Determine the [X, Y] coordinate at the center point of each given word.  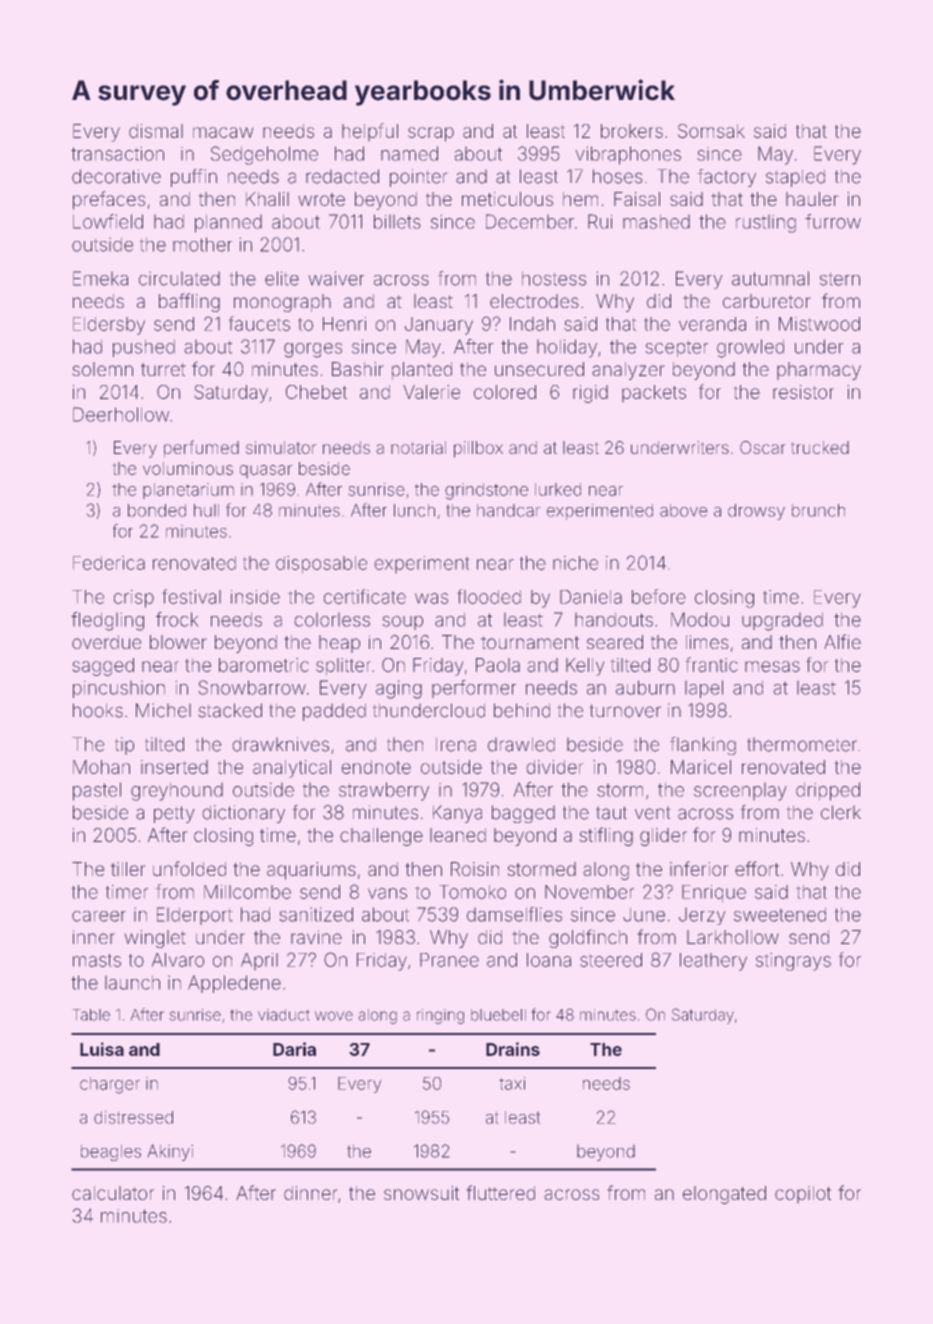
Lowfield [108, 221]
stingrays [793, 962]
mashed [656, 221]
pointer [419, 178]
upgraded [782, 621]
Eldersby [109, 326]
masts [97, 960]
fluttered [500, 1192]
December [530, 221]
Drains [513, 1049]
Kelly [585, 667]
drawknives [280, 744]
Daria [294, 1049]
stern [840, 279]
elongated [724, 1195]
